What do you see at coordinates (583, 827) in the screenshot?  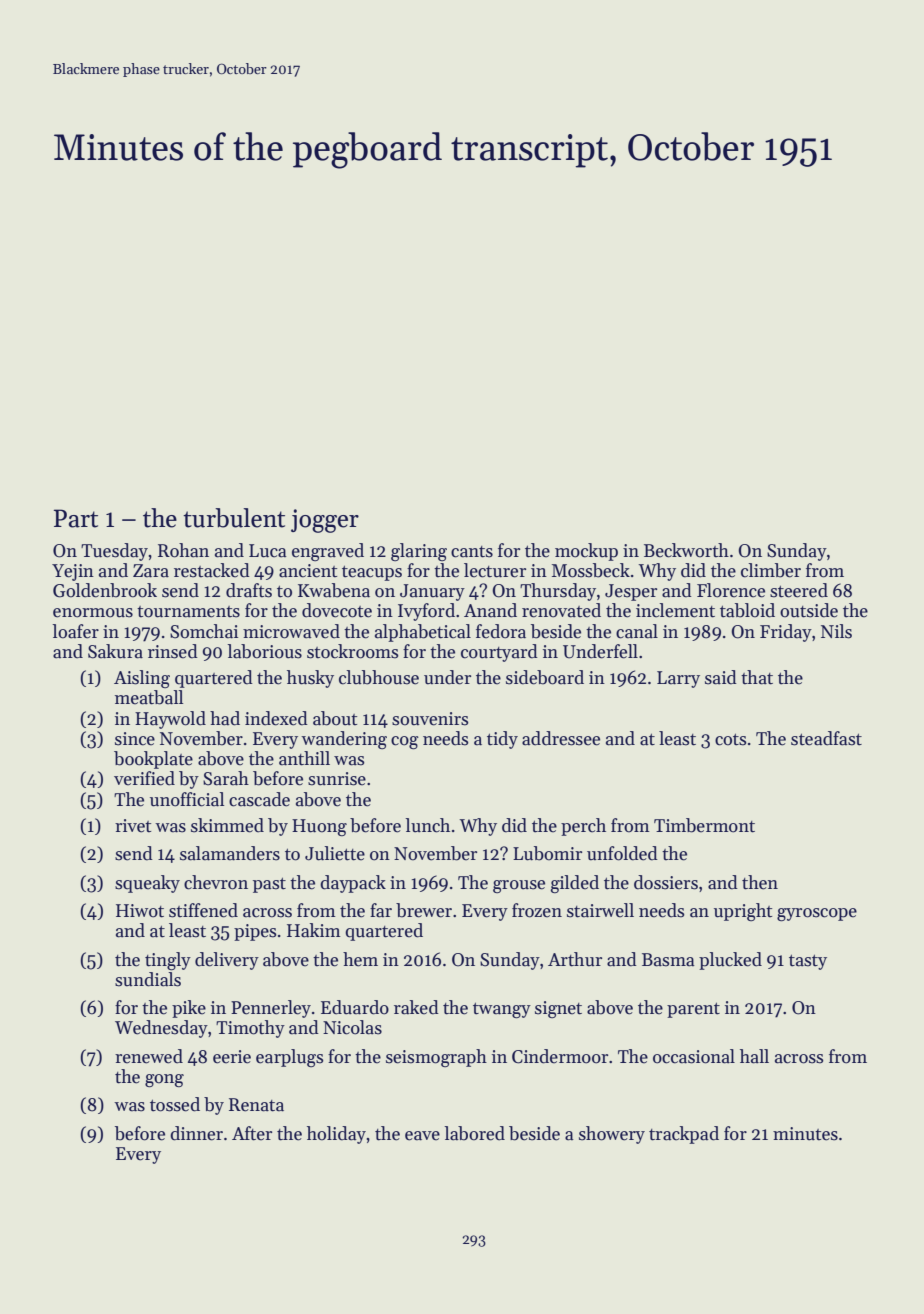 I see `perch` at bounding box center [583, 827].
